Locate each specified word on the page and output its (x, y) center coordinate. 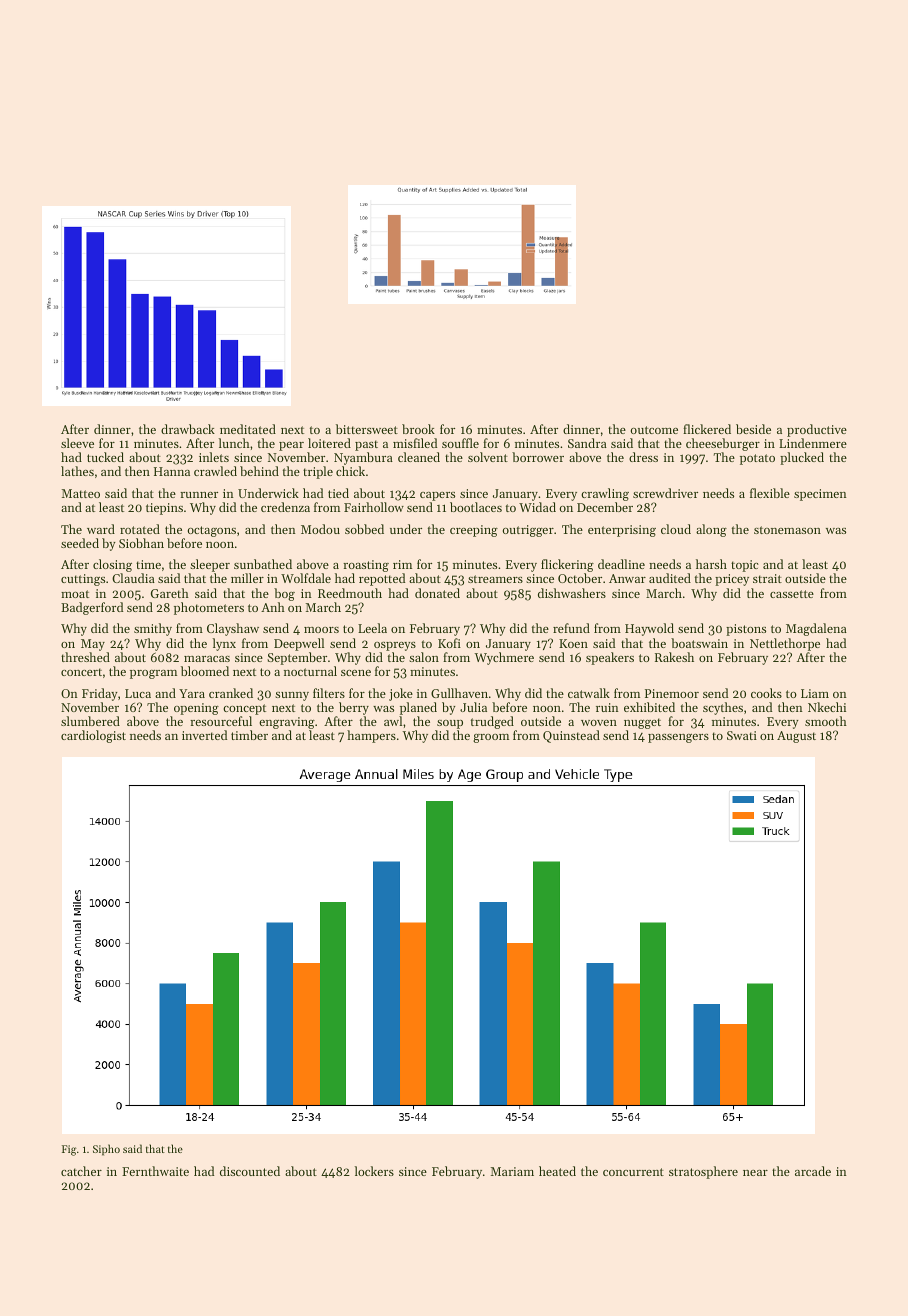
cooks (766, 693)
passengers (678, 738)
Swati (742, 735)
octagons (212, 531)
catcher (81, 1171)
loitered (329, 443)
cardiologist (93, 736)
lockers (374, 1171)
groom (491, 738)
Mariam (512, 1171)
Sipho (106, 1150)
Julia (473, 707)
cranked (231, 693)
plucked (802, 458)
